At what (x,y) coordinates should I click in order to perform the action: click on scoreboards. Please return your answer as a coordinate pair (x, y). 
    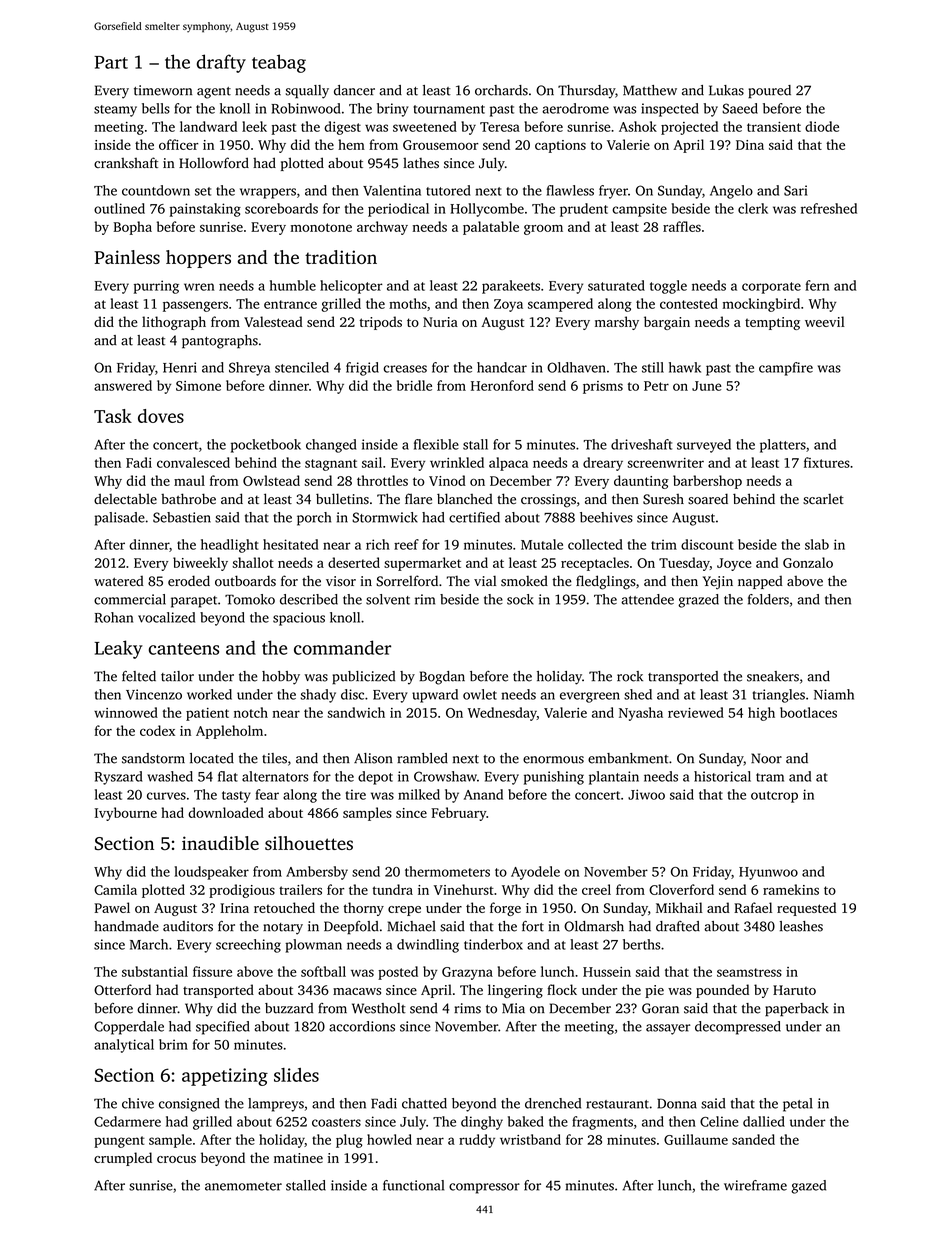
    Looking at the image, I should click on (281, 208).
